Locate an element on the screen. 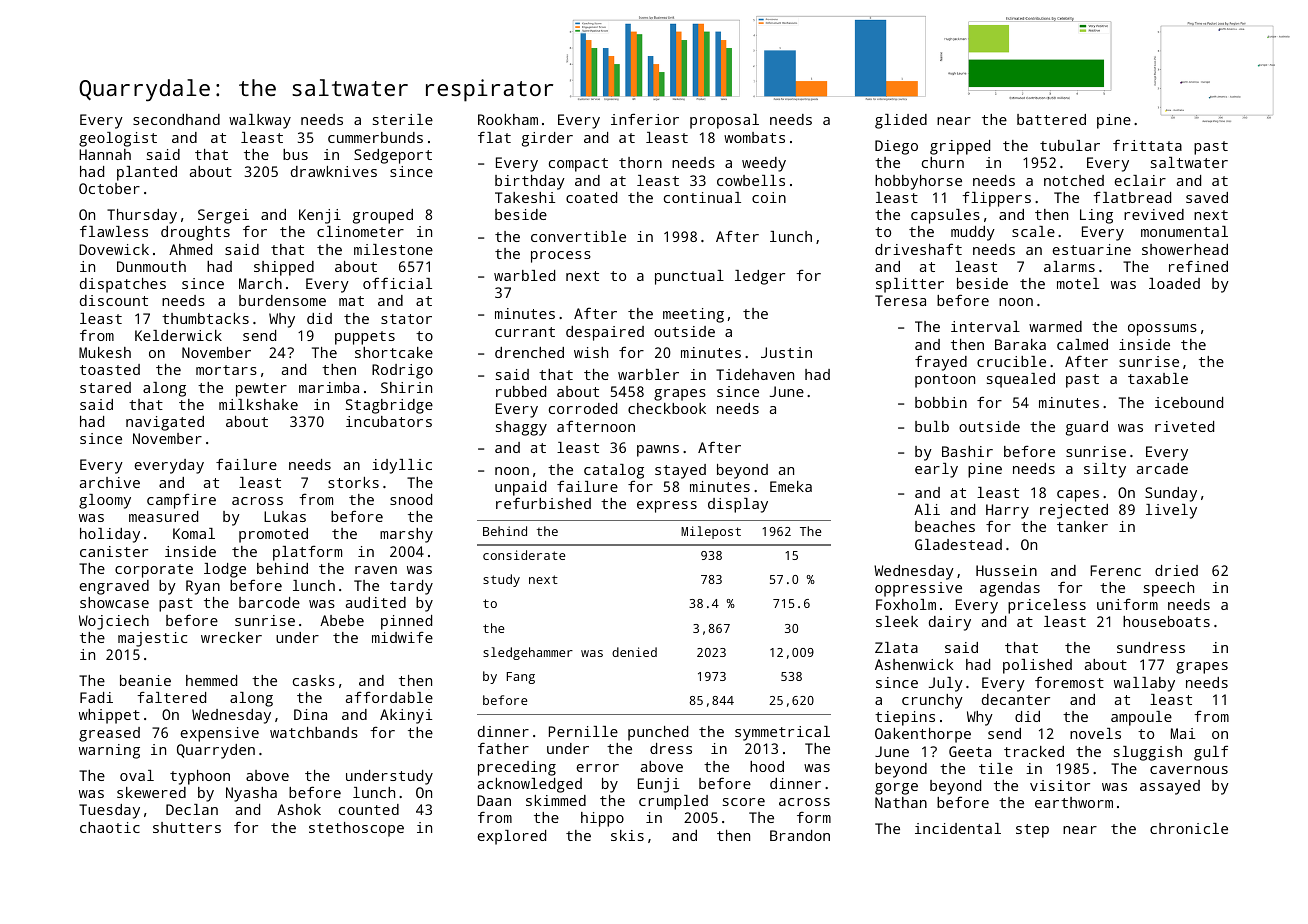 This screenshot has height=924, width=1308. Milepost is located at coordinates (711, 532).
